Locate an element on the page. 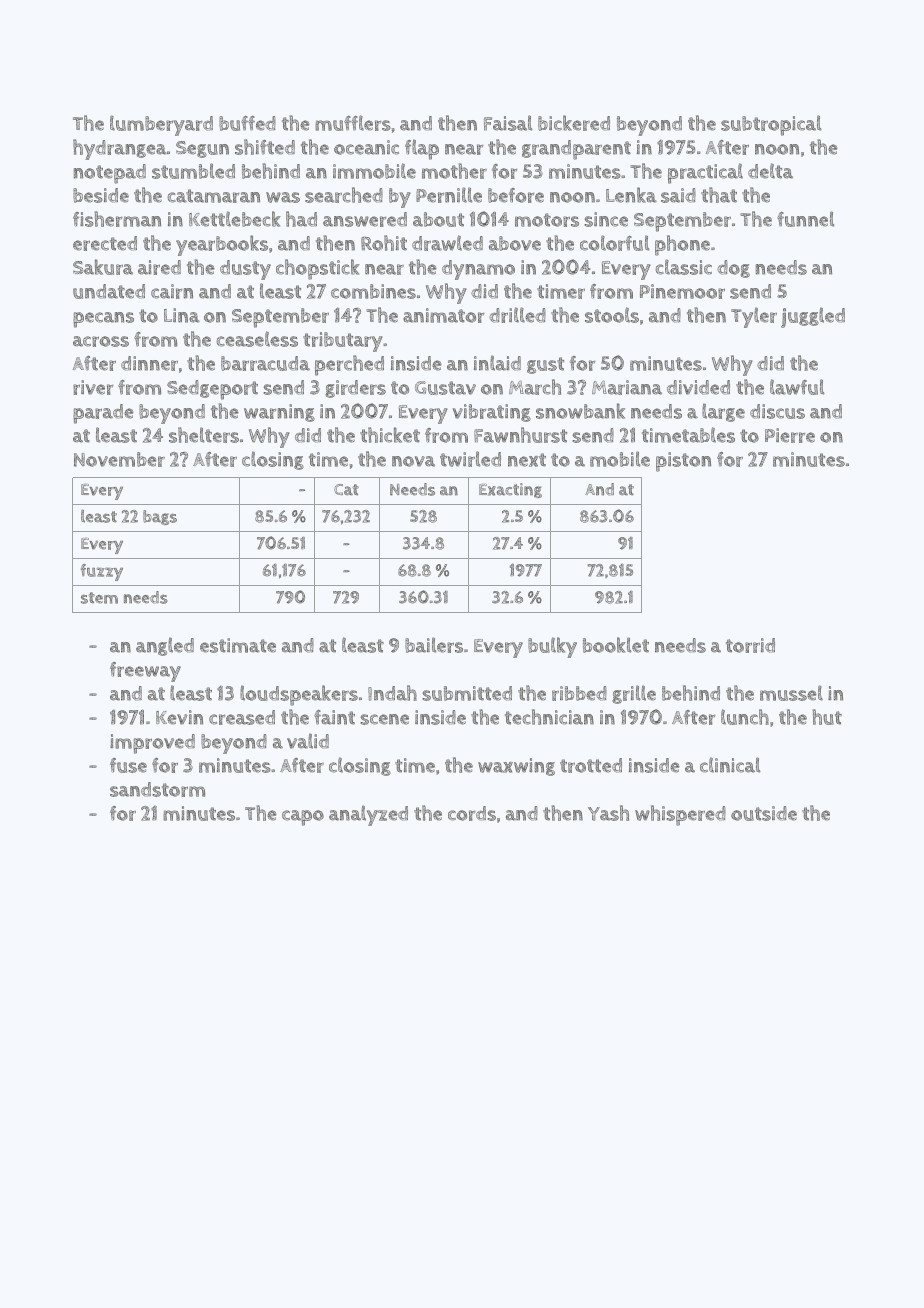 The image size is (924, 1308). torrid is located at coordinates (750, 645).
